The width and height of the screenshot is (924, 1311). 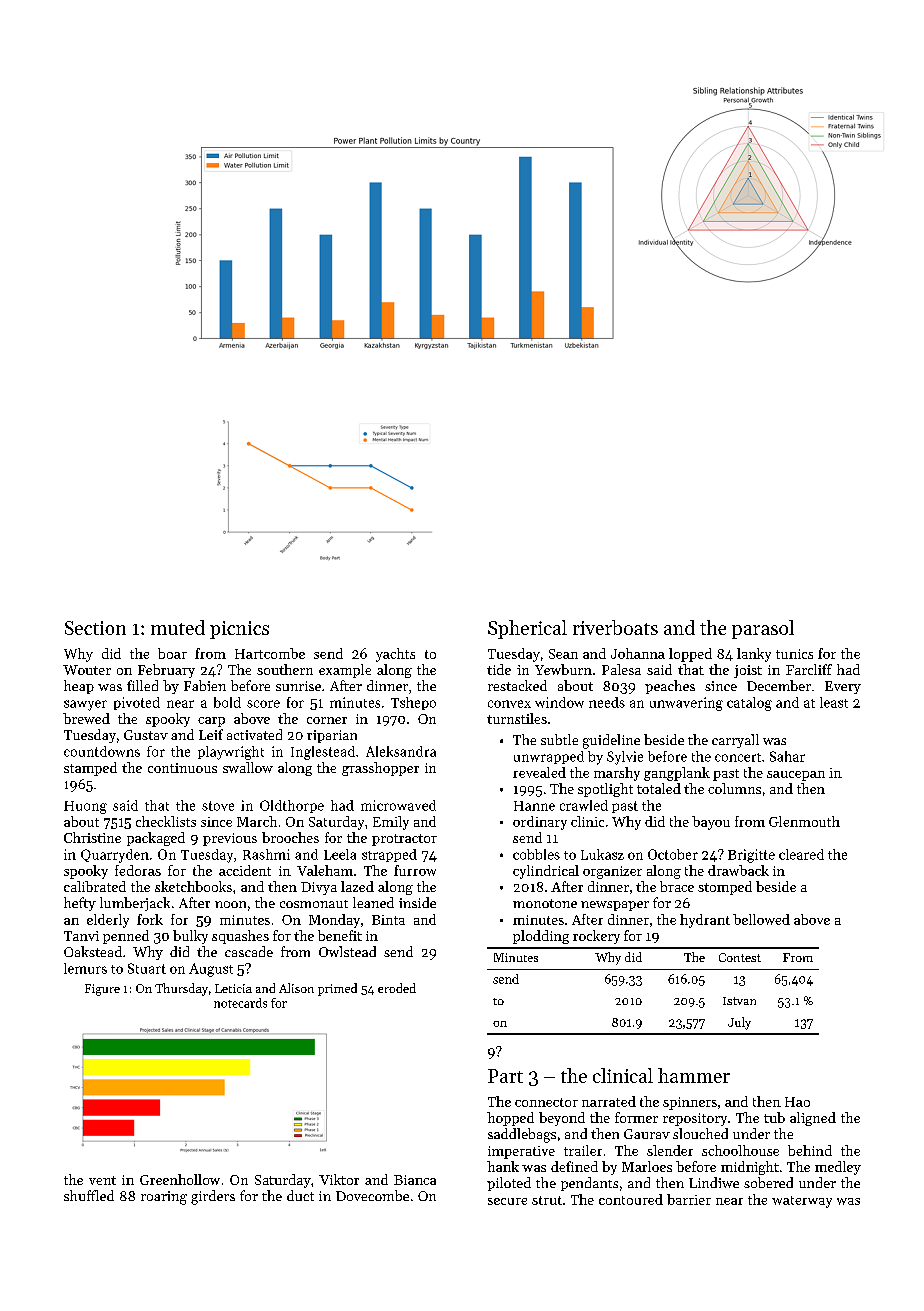 What do you see at coordinates (615, 906) in the screenshot?
I see `newspaper` at bounding box center [615, 906].
